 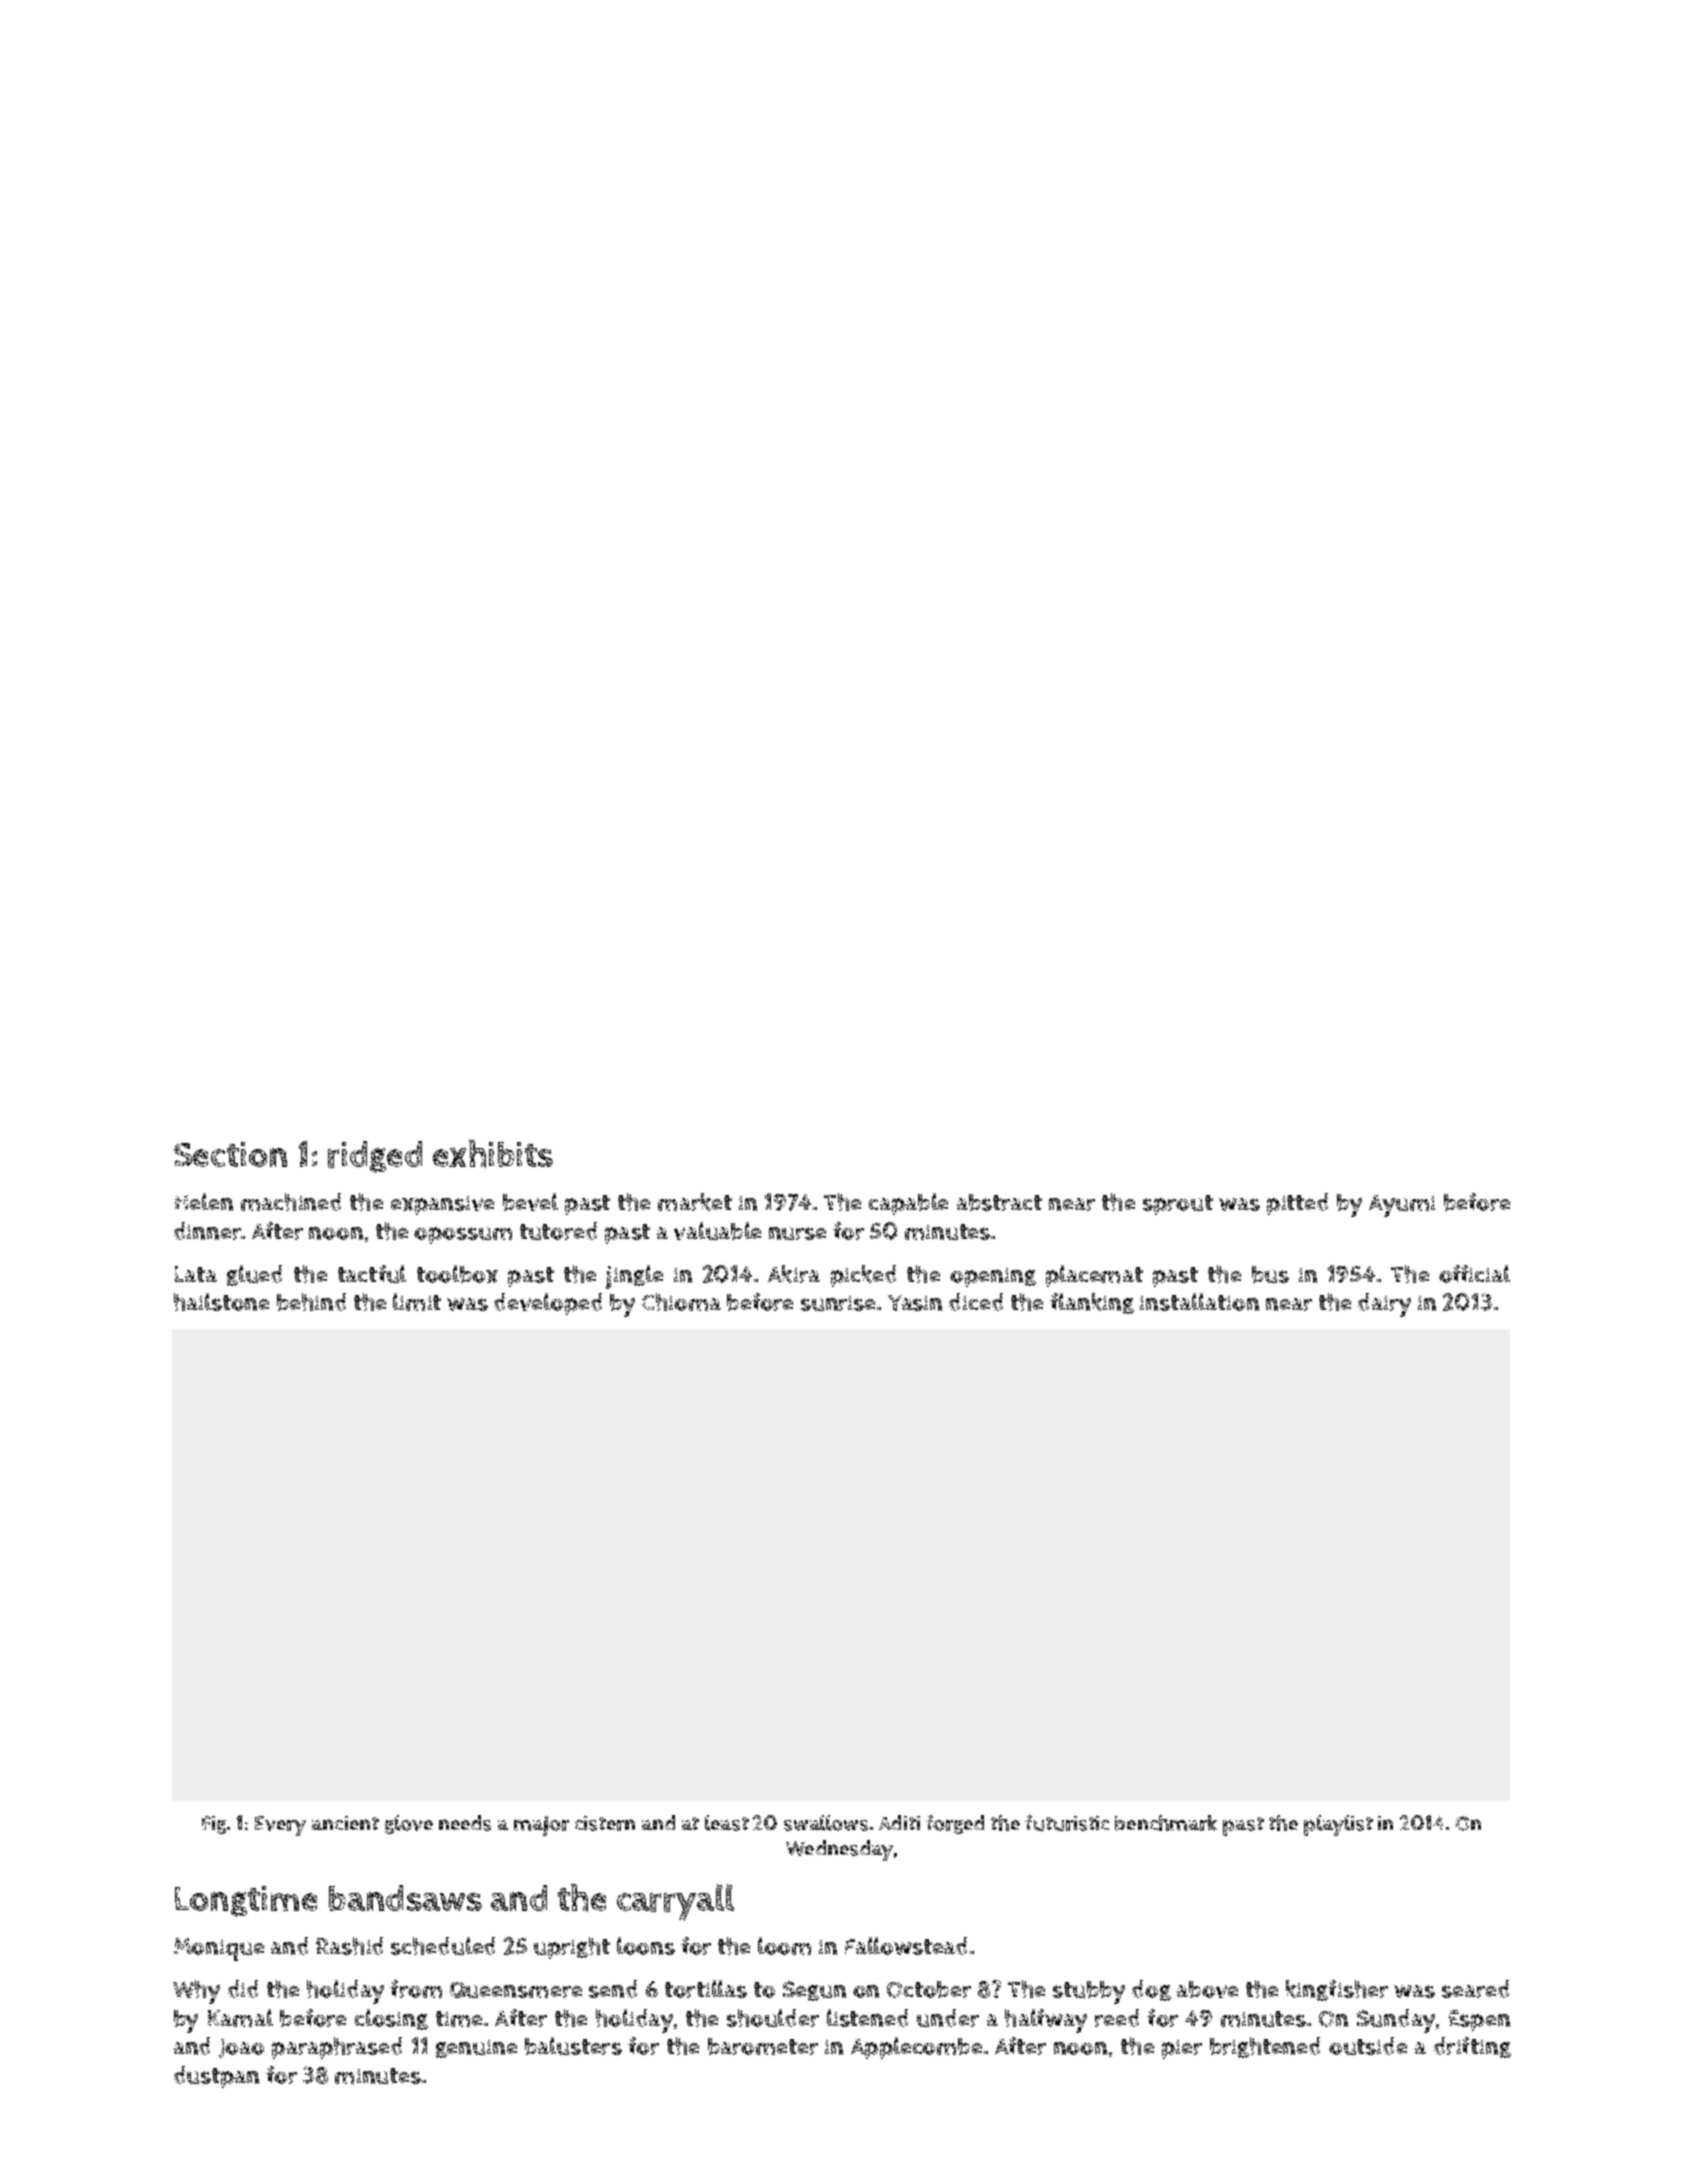 I want to click on carryall, so click(x=675, y=1902).
